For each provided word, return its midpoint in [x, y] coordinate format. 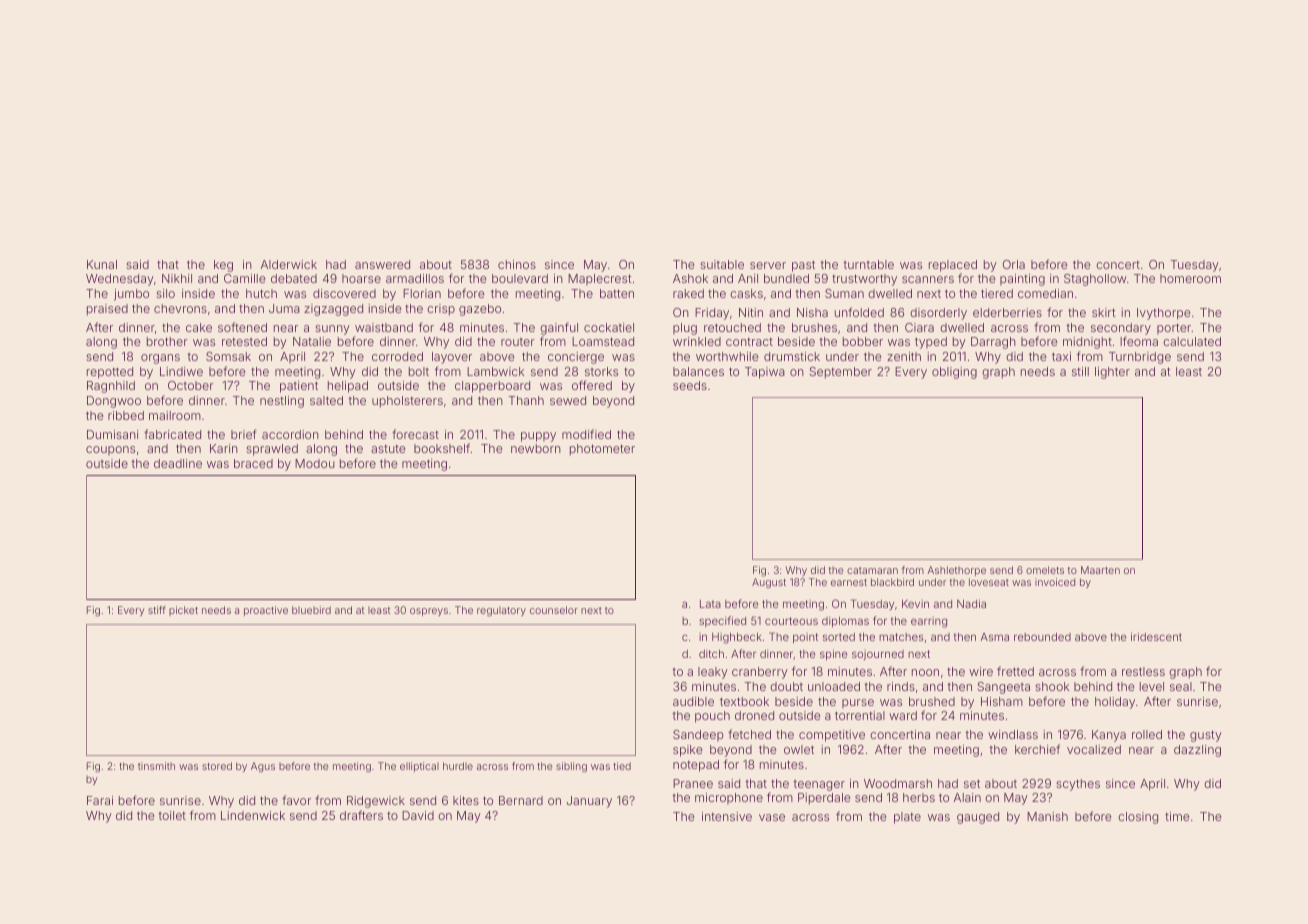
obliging [954, 373]
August [769, 583]
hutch [261, 293]
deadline [178, 463]
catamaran [872, 570]
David [418, 815]
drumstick [792, 356]
